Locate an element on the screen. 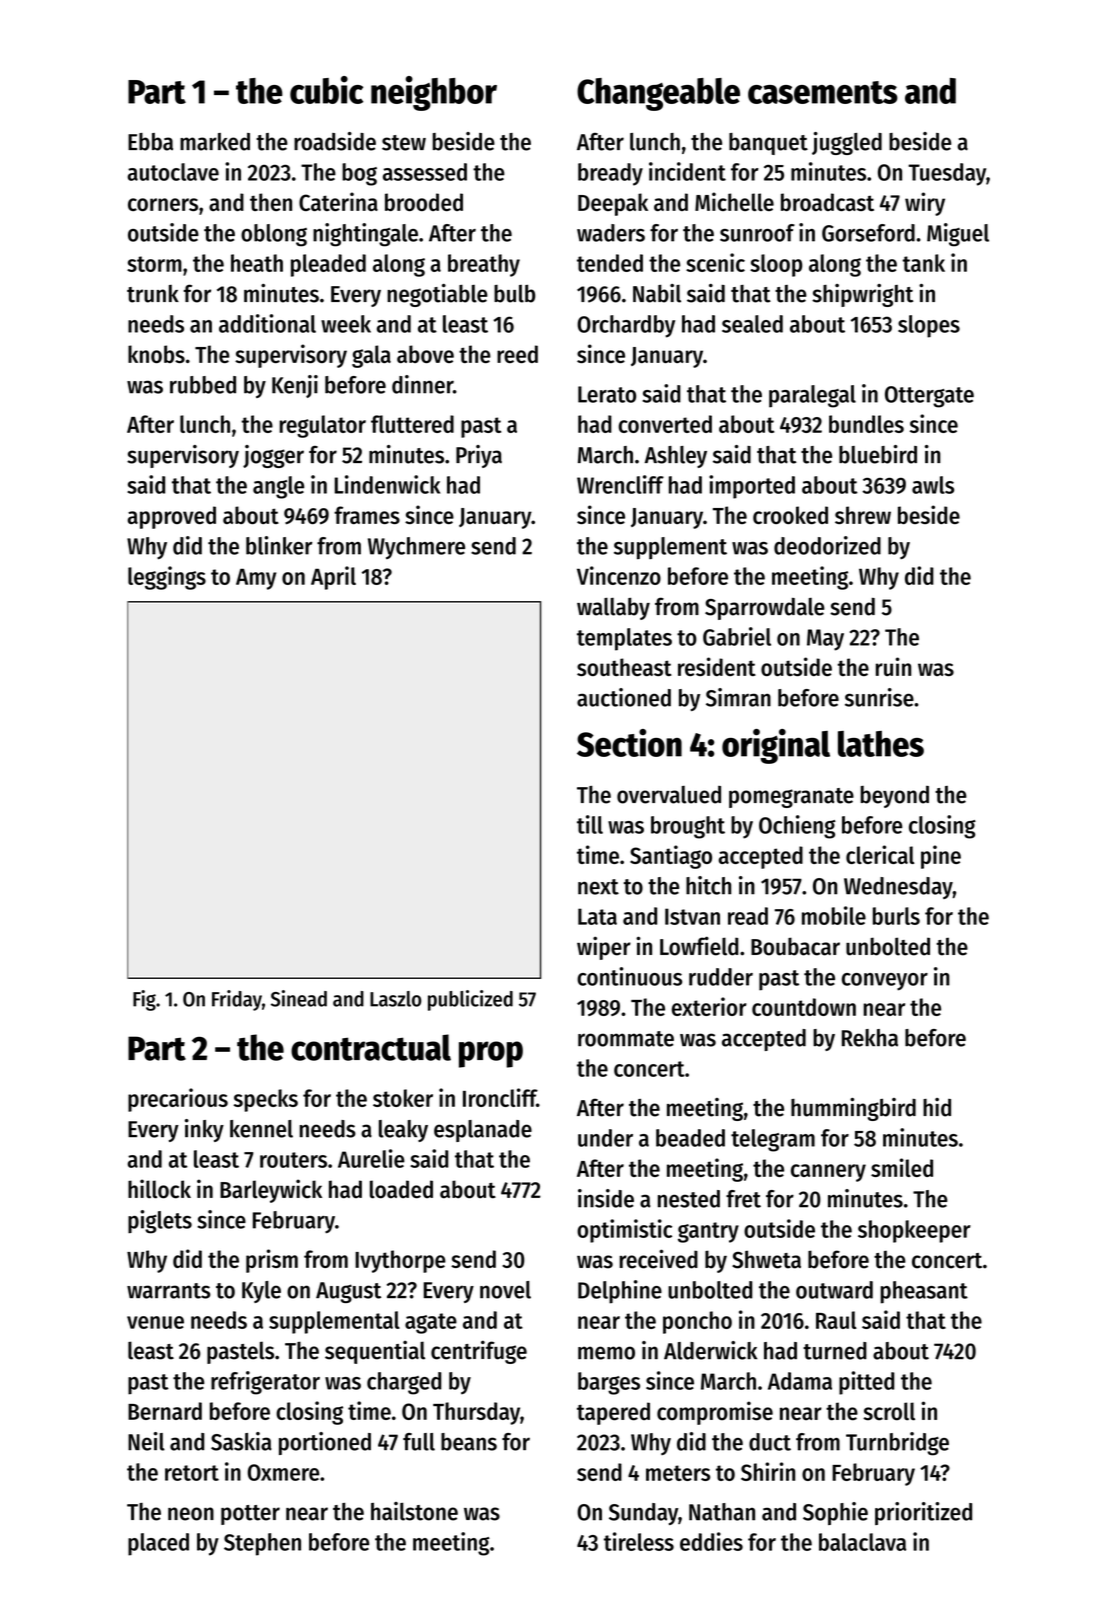  April is located at coordinates (333, 578).
